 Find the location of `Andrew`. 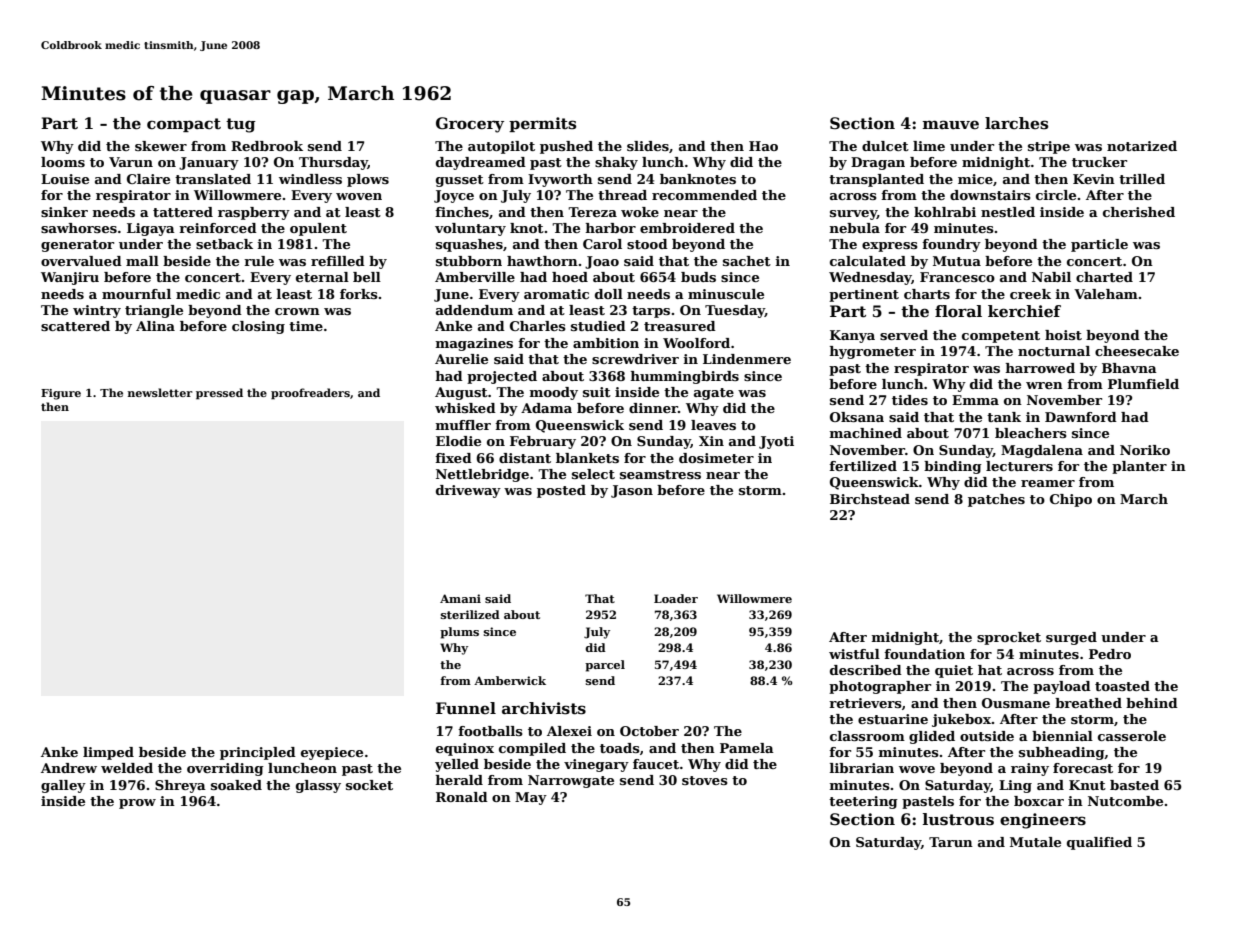

Andrew is located at coordinates (69, 768).
